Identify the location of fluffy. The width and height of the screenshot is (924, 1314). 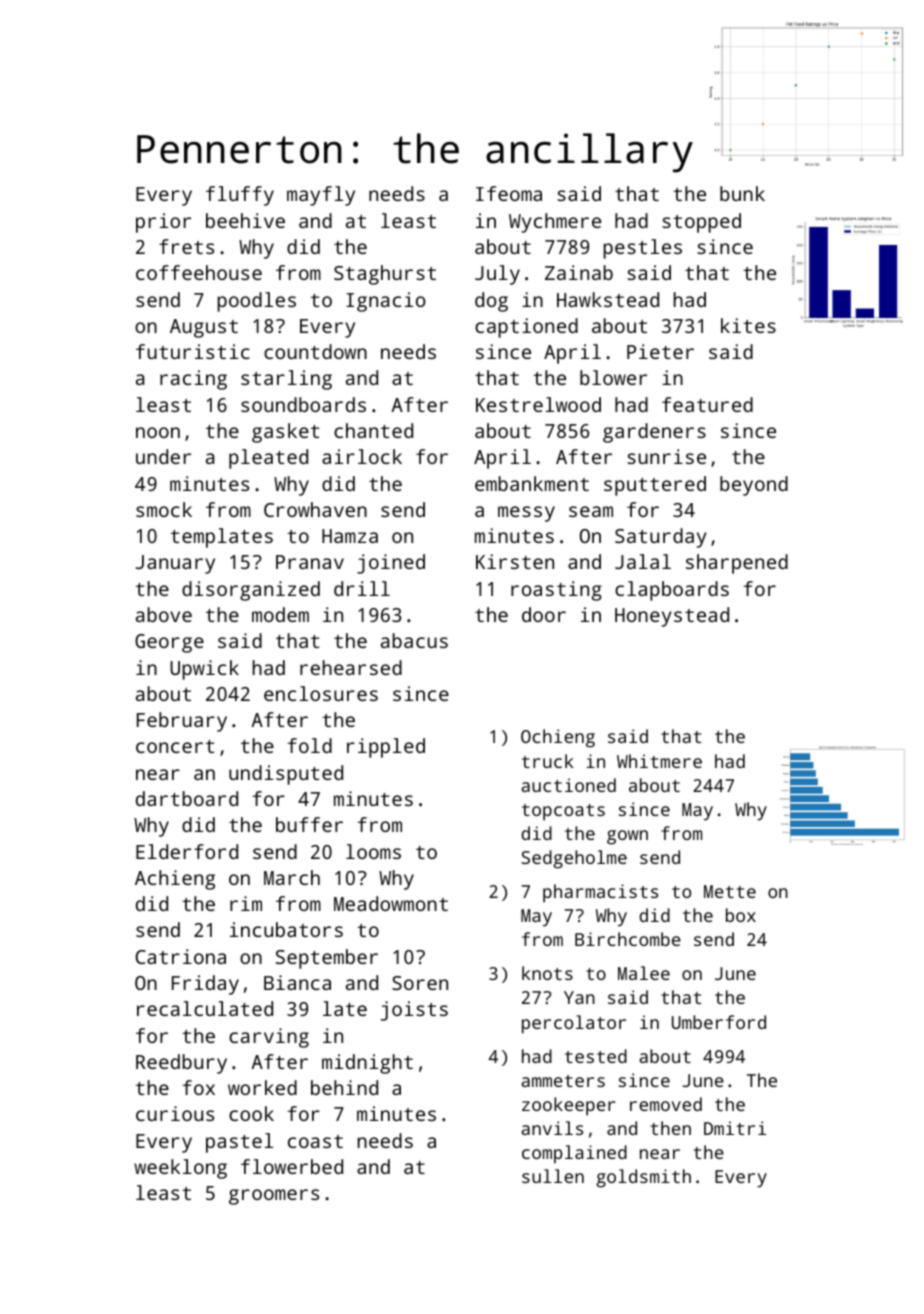
(240, 196).
